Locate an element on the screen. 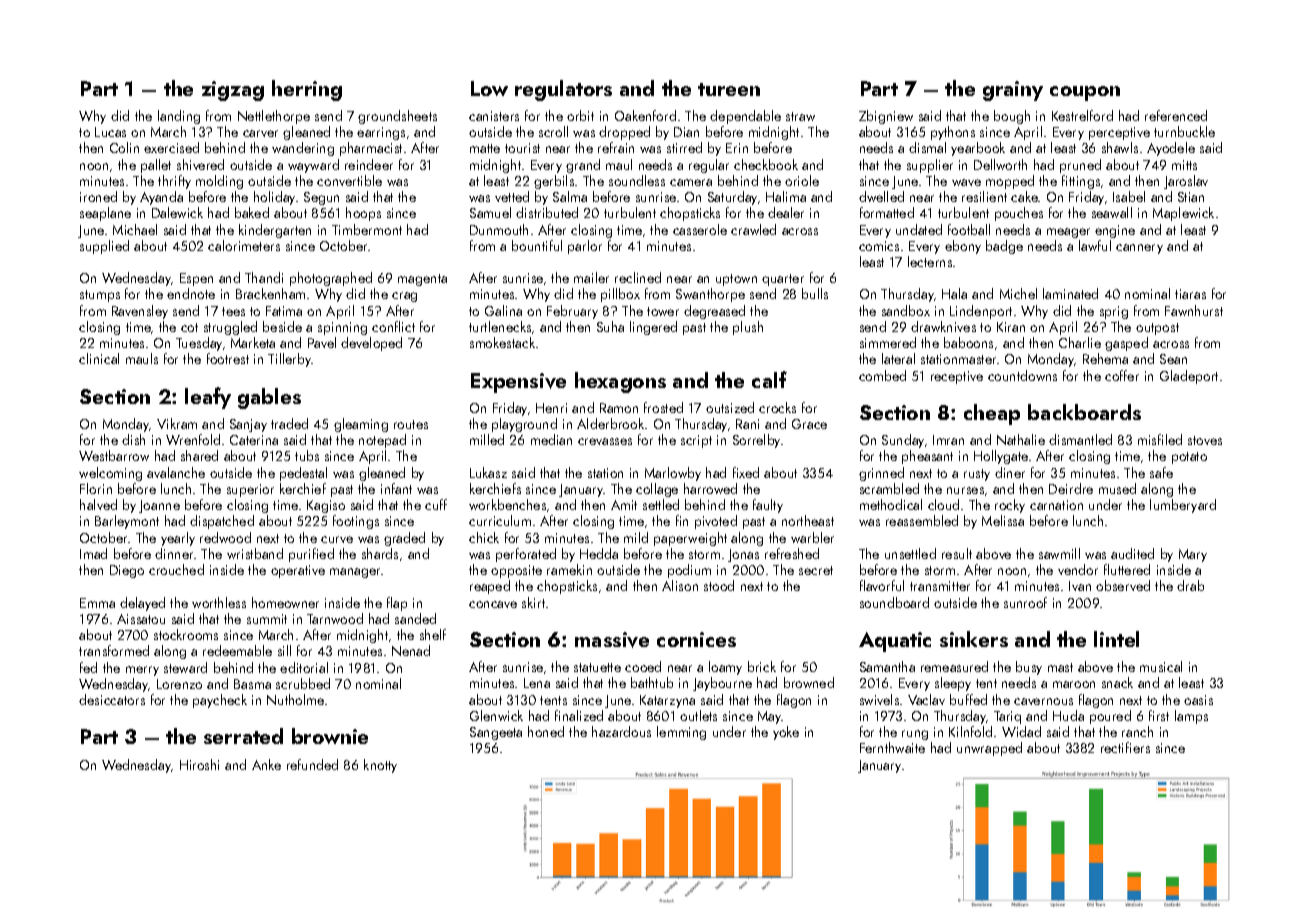 This screenshot has width=1308, height=924. Katarzyna is located at coordinates (667, 701).
